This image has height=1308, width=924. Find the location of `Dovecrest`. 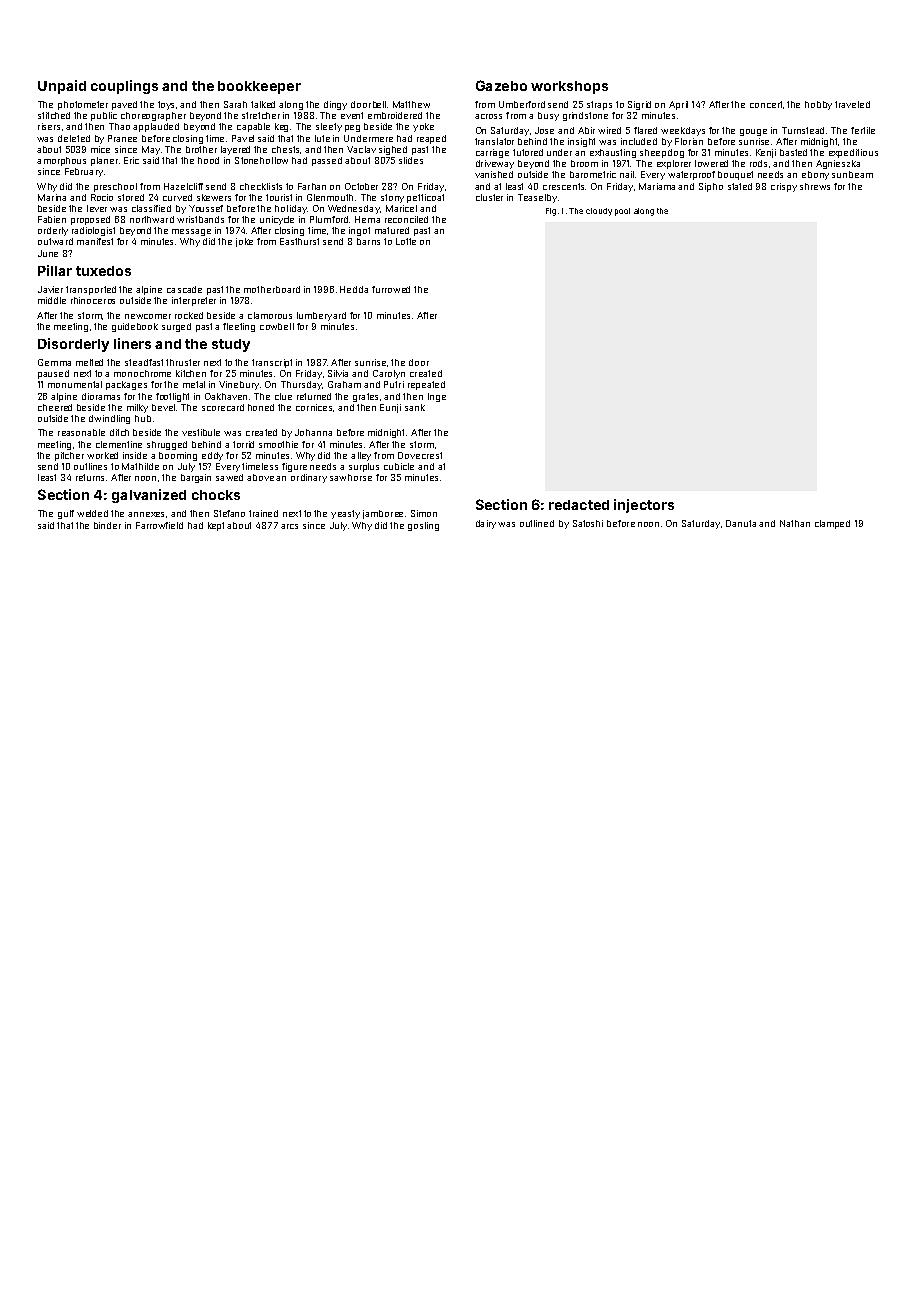

Dovecrest is located at coordinates (420, 455).
